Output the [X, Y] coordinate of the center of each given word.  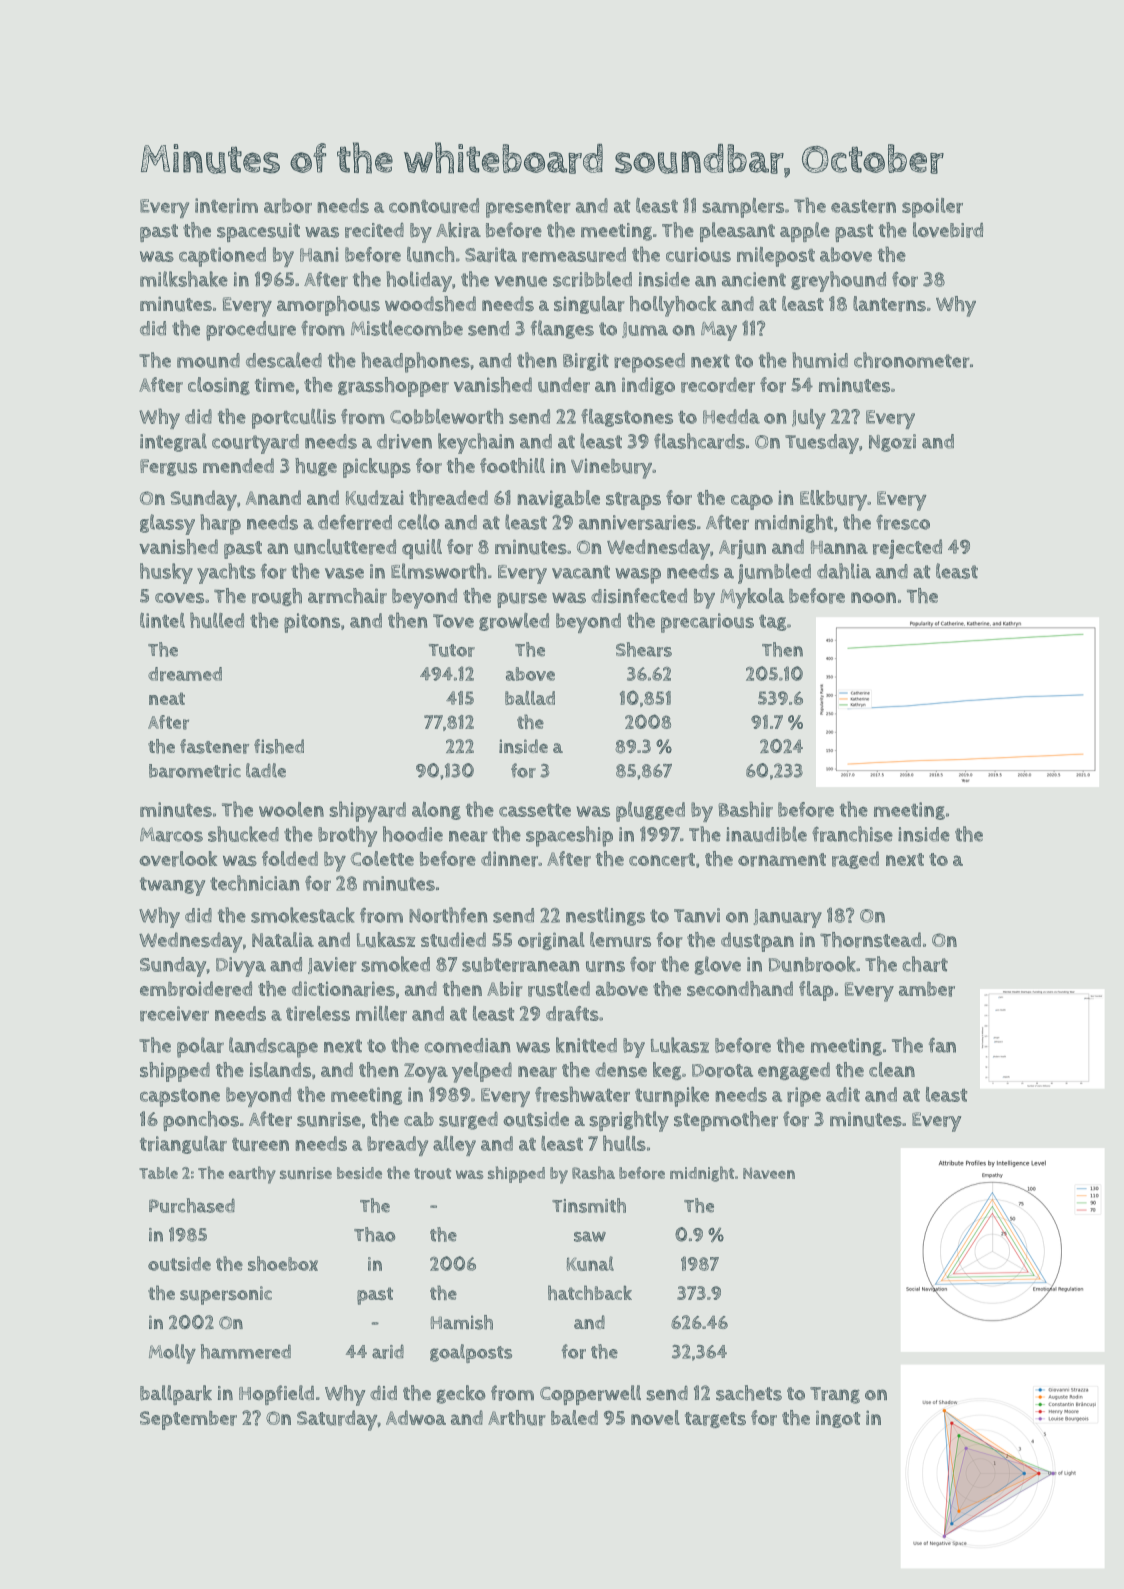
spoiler [932, 208]
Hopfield [276, 1395]
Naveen [769, 1173]
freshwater [582, 1094]
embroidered [196, 989]
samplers [743, 208]
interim [226, 205]
